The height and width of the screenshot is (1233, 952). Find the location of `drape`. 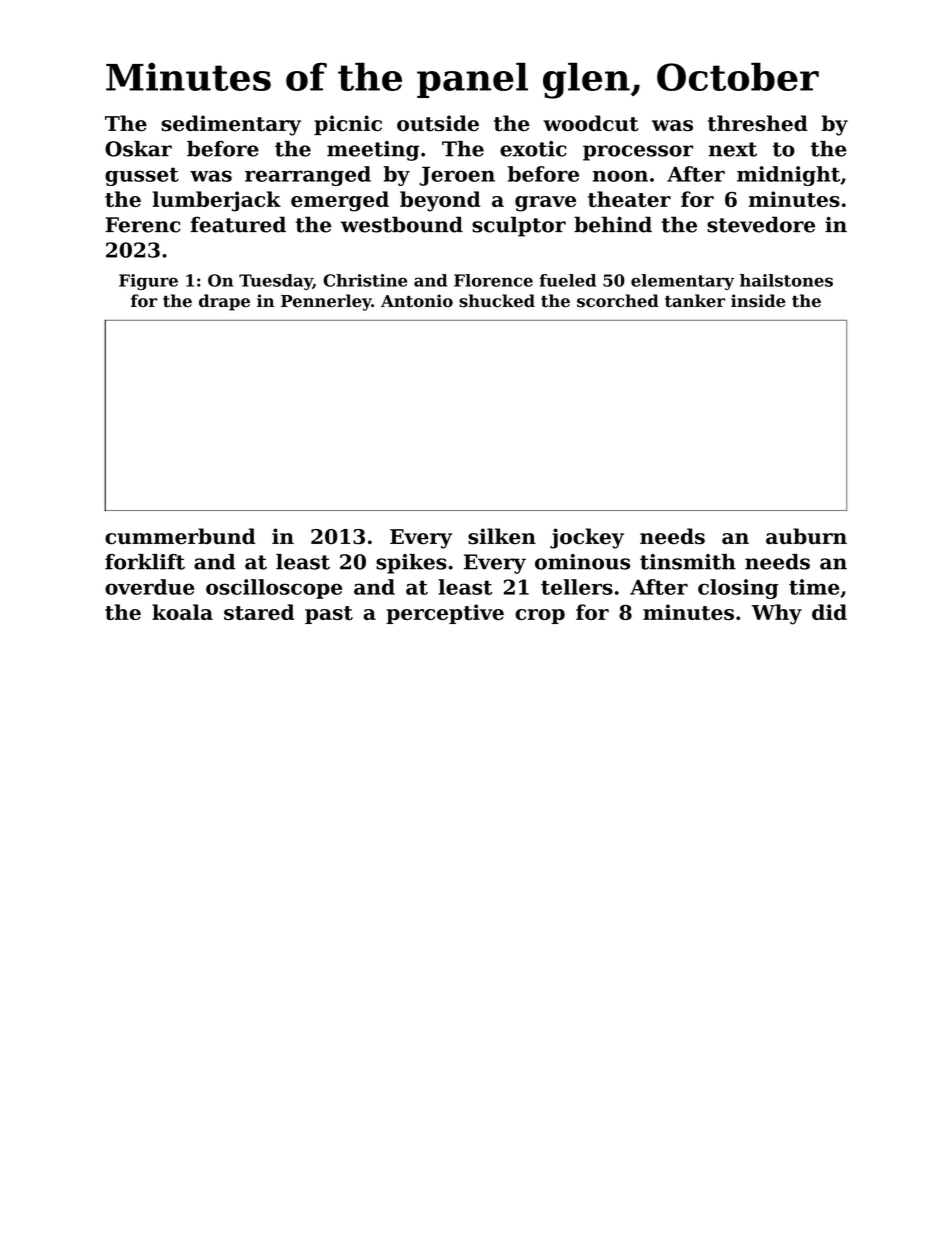

drape is located at coordinates (224, 302).
